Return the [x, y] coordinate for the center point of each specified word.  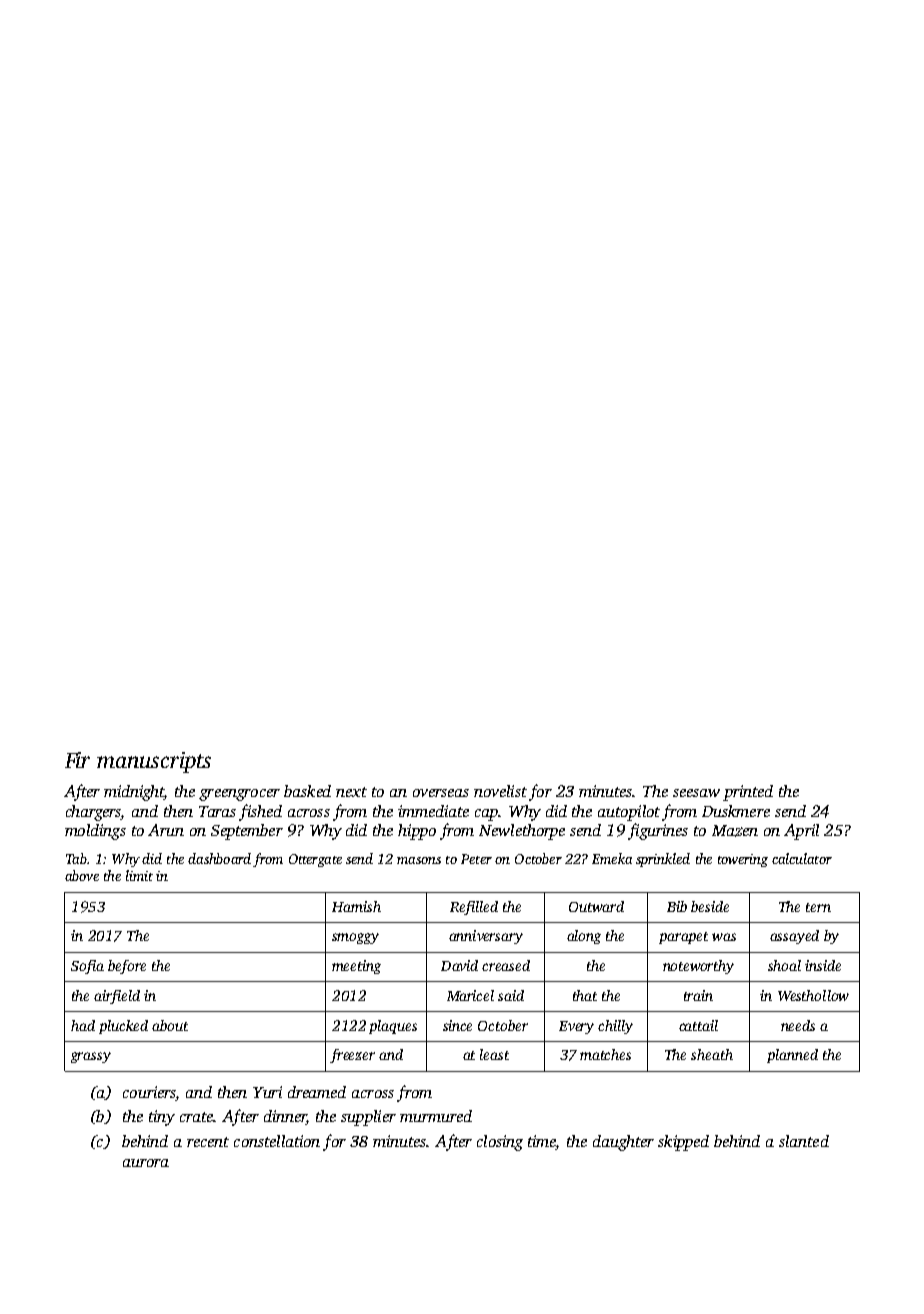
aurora [146, 1163]
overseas [441, 793]
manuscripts [154, 762]
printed [748, 793]
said [511, 995]
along [584, 937]
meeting [356, 967]
